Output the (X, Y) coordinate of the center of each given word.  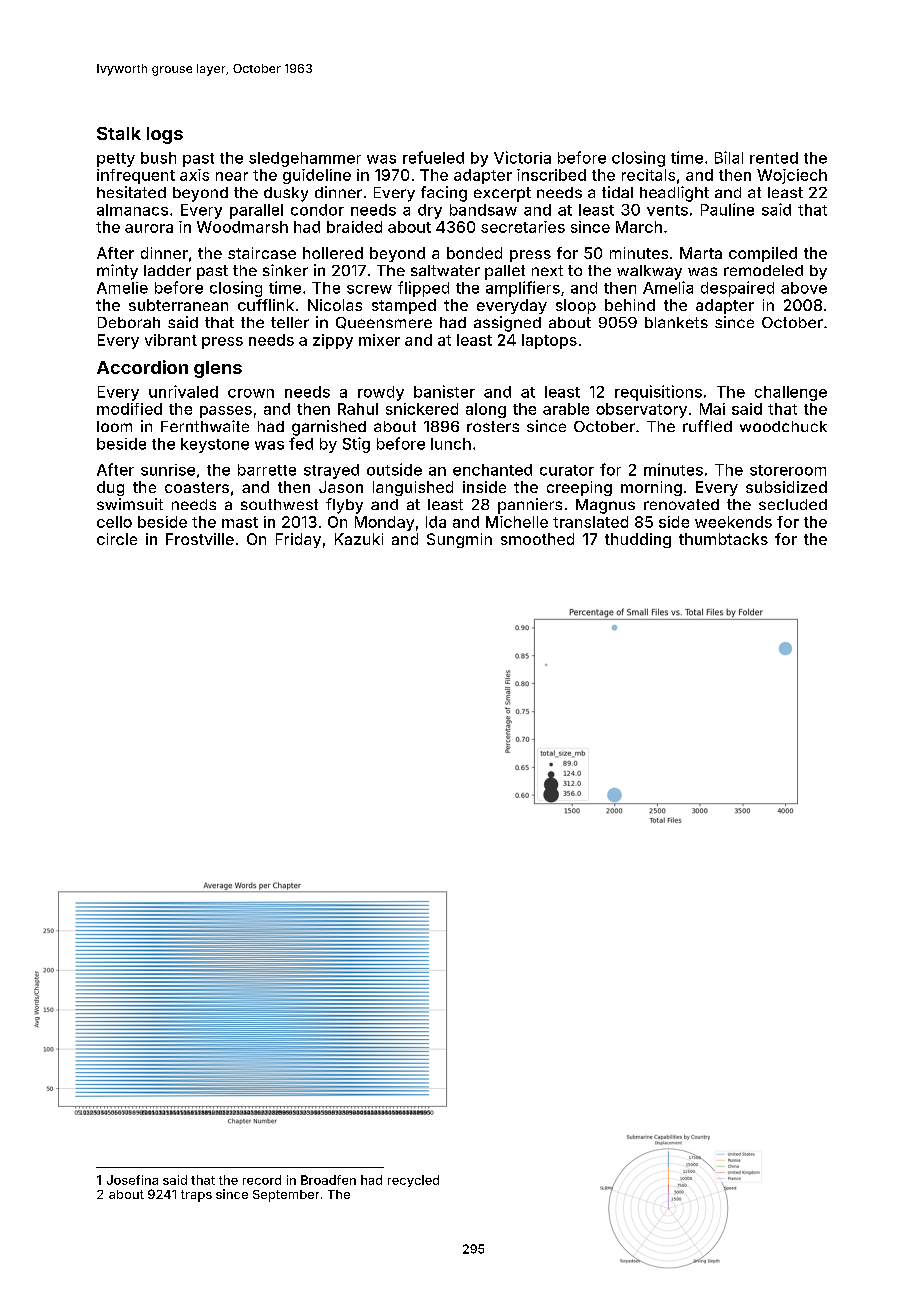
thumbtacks (723, 539)
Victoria (522, 157)
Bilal (729, 157)
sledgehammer (305, 159)
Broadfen (328, 1180)
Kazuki (359, 539)
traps (196, 1196)
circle (117, 539)
